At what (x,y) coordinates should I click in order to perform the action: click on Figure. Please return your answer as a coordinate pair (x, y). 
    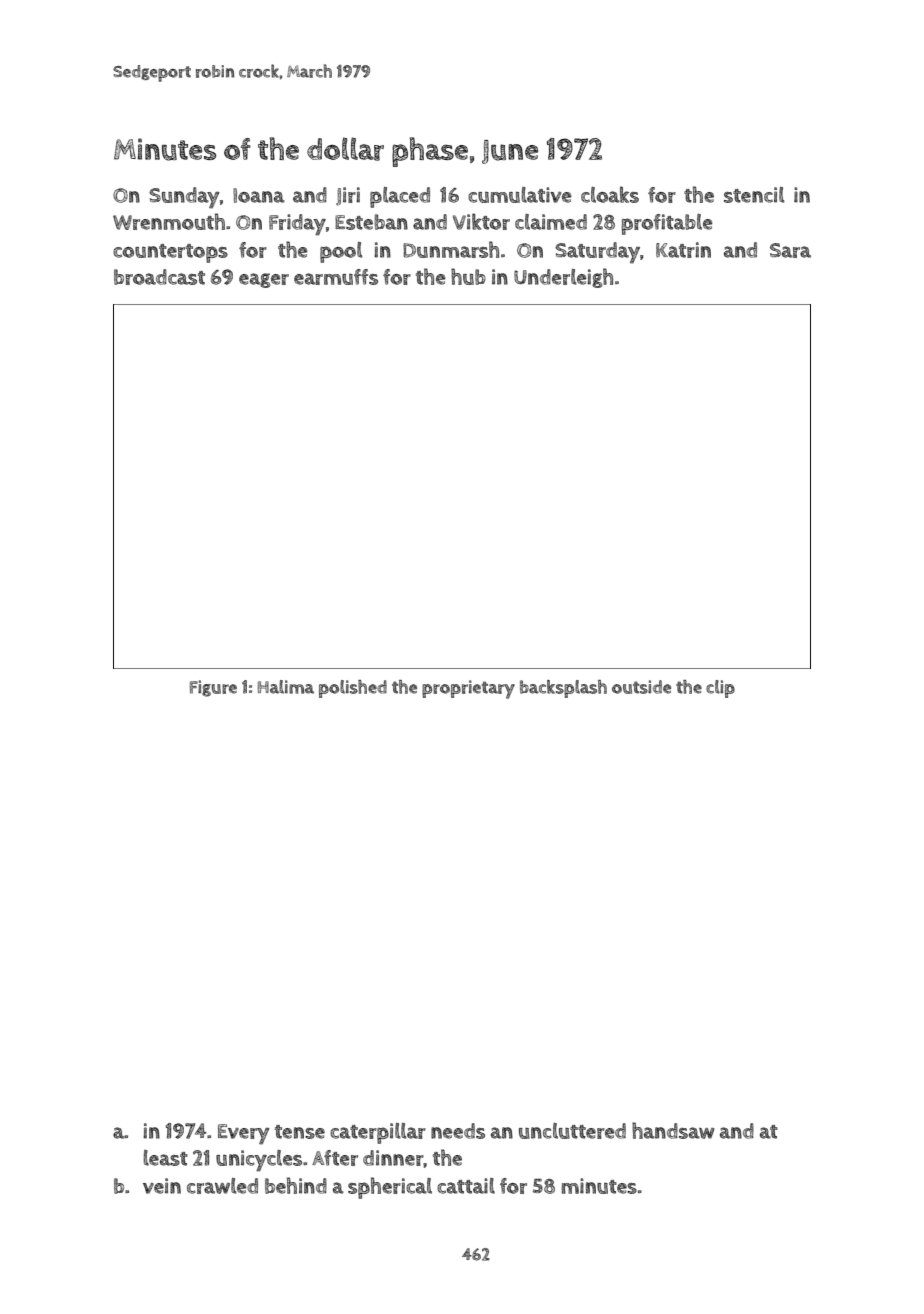
    Looking at the image, I should click on (213, 688).
